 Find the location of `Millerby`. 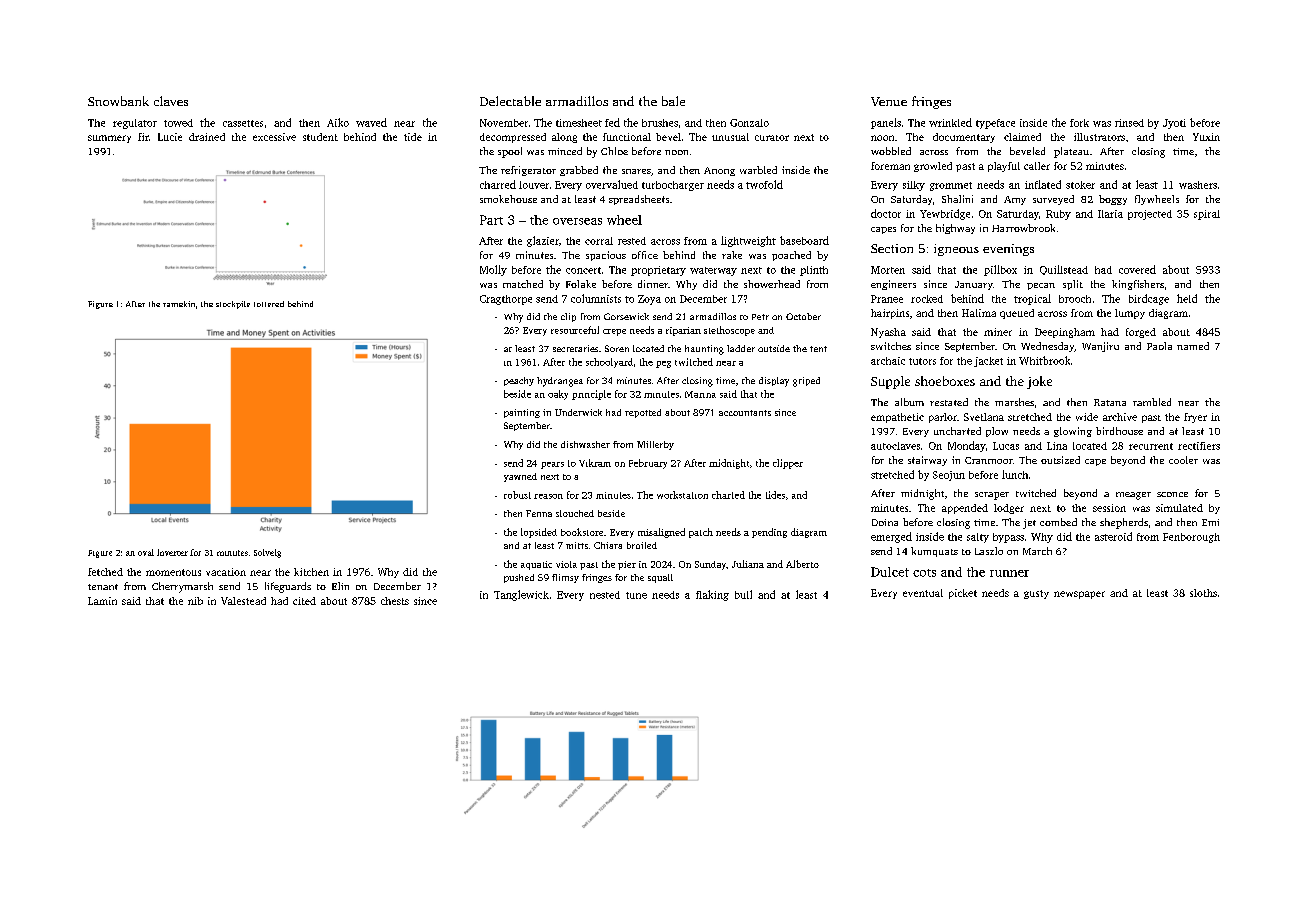

Millerby is located at coordinates (655, 445).
